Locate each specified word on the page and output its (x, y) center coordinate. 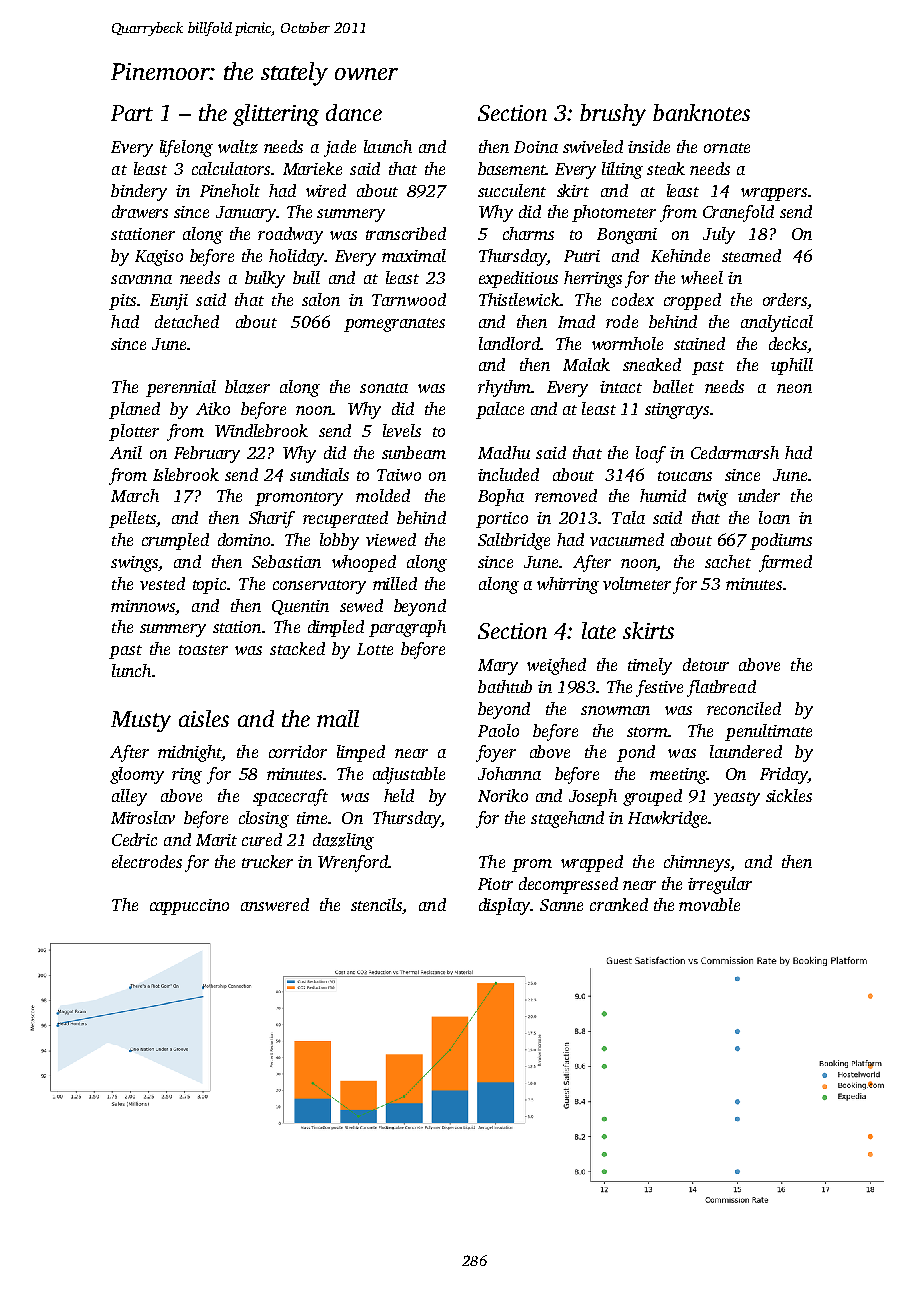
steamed (751, 255)
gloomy (137, 775)
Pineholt (230, 190)
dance (354, 112)
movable (709, 904)
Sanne (561, 905)
